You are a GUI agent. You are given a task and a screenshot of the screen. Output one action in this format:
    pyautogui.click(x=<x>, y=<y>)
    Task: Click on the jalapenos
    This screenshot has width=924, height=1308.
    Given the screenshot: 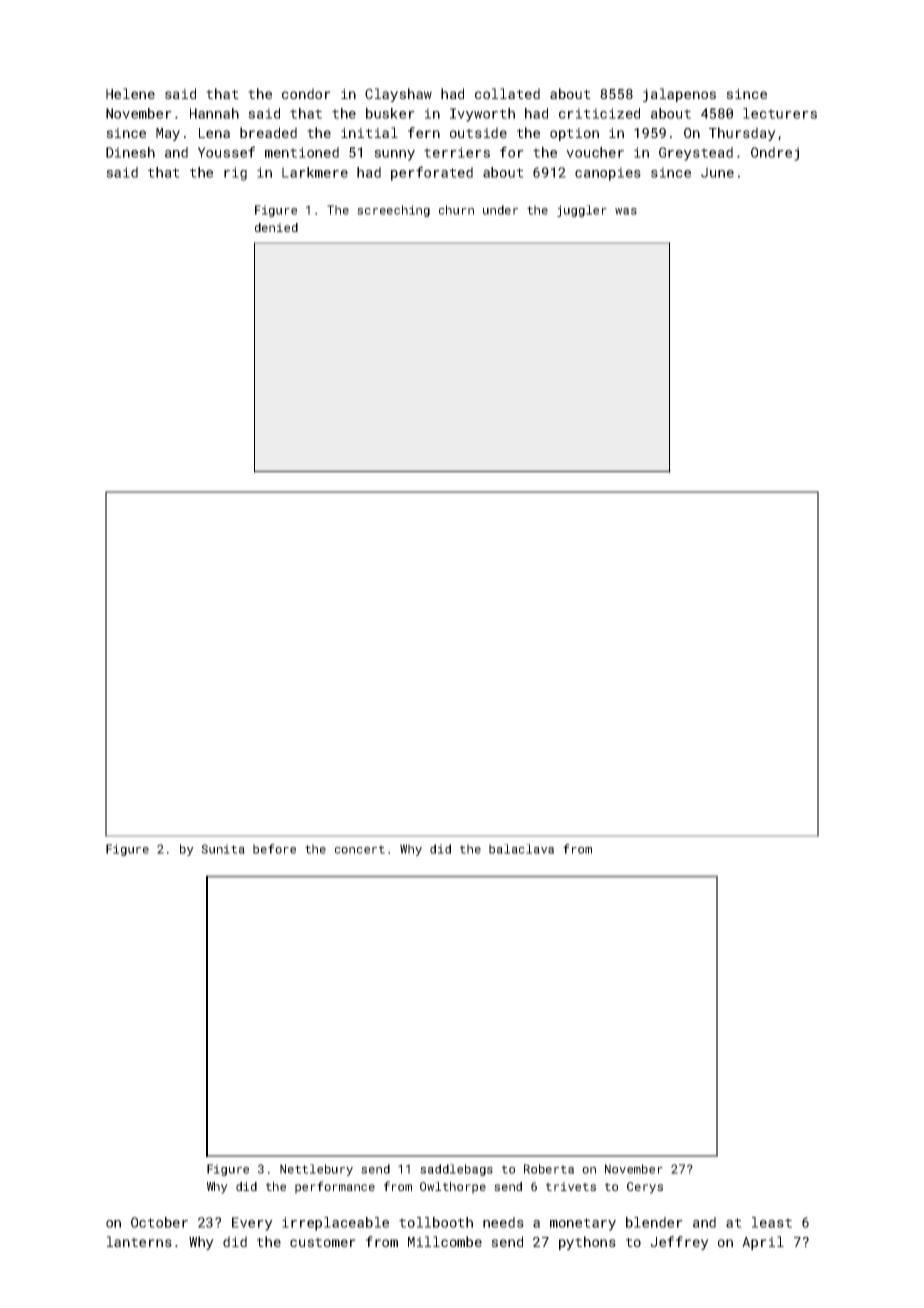 What is the action you would take?
    pyautogui.click(x=679, y=95)
